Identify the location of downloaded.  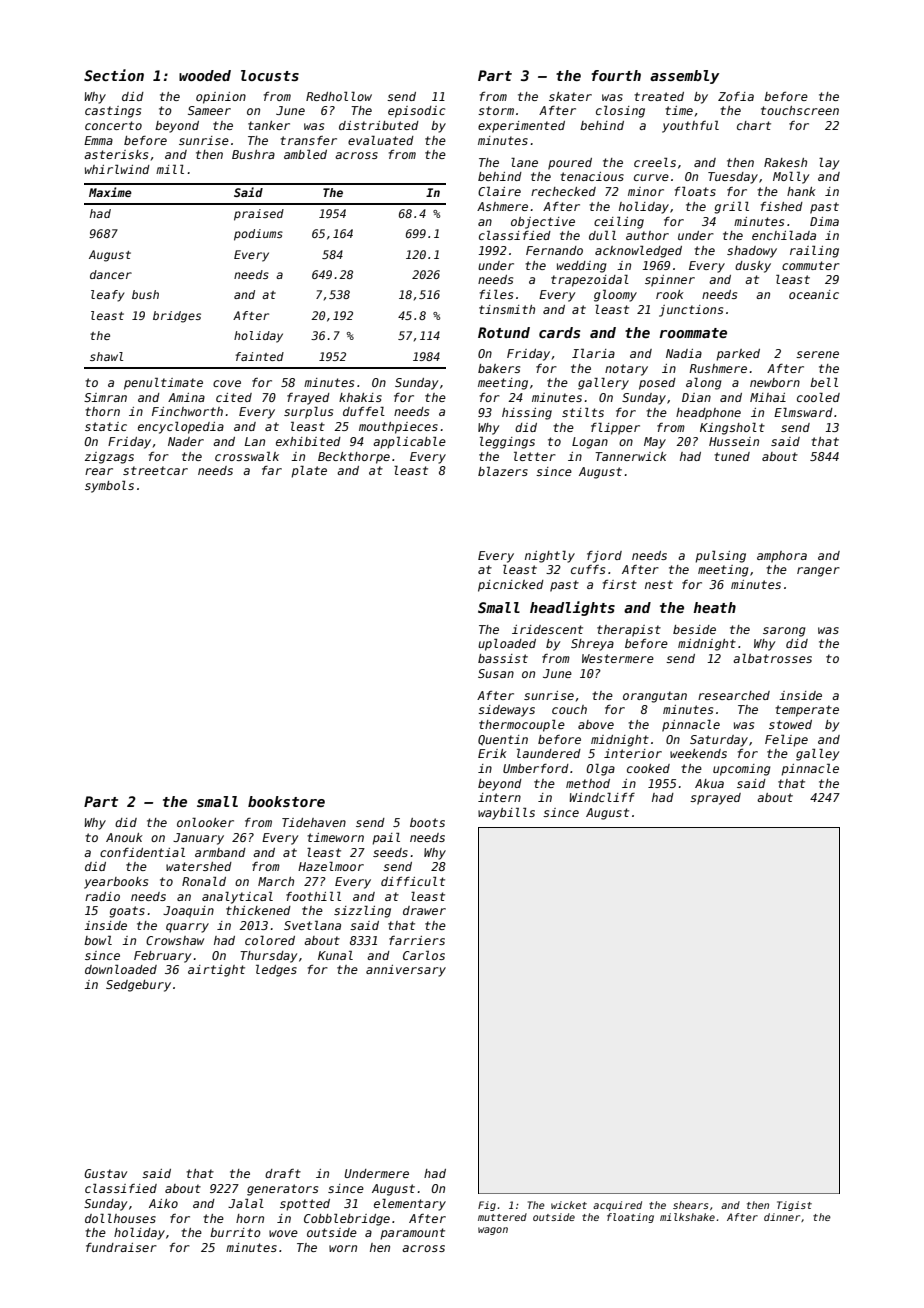
(121, 969).
